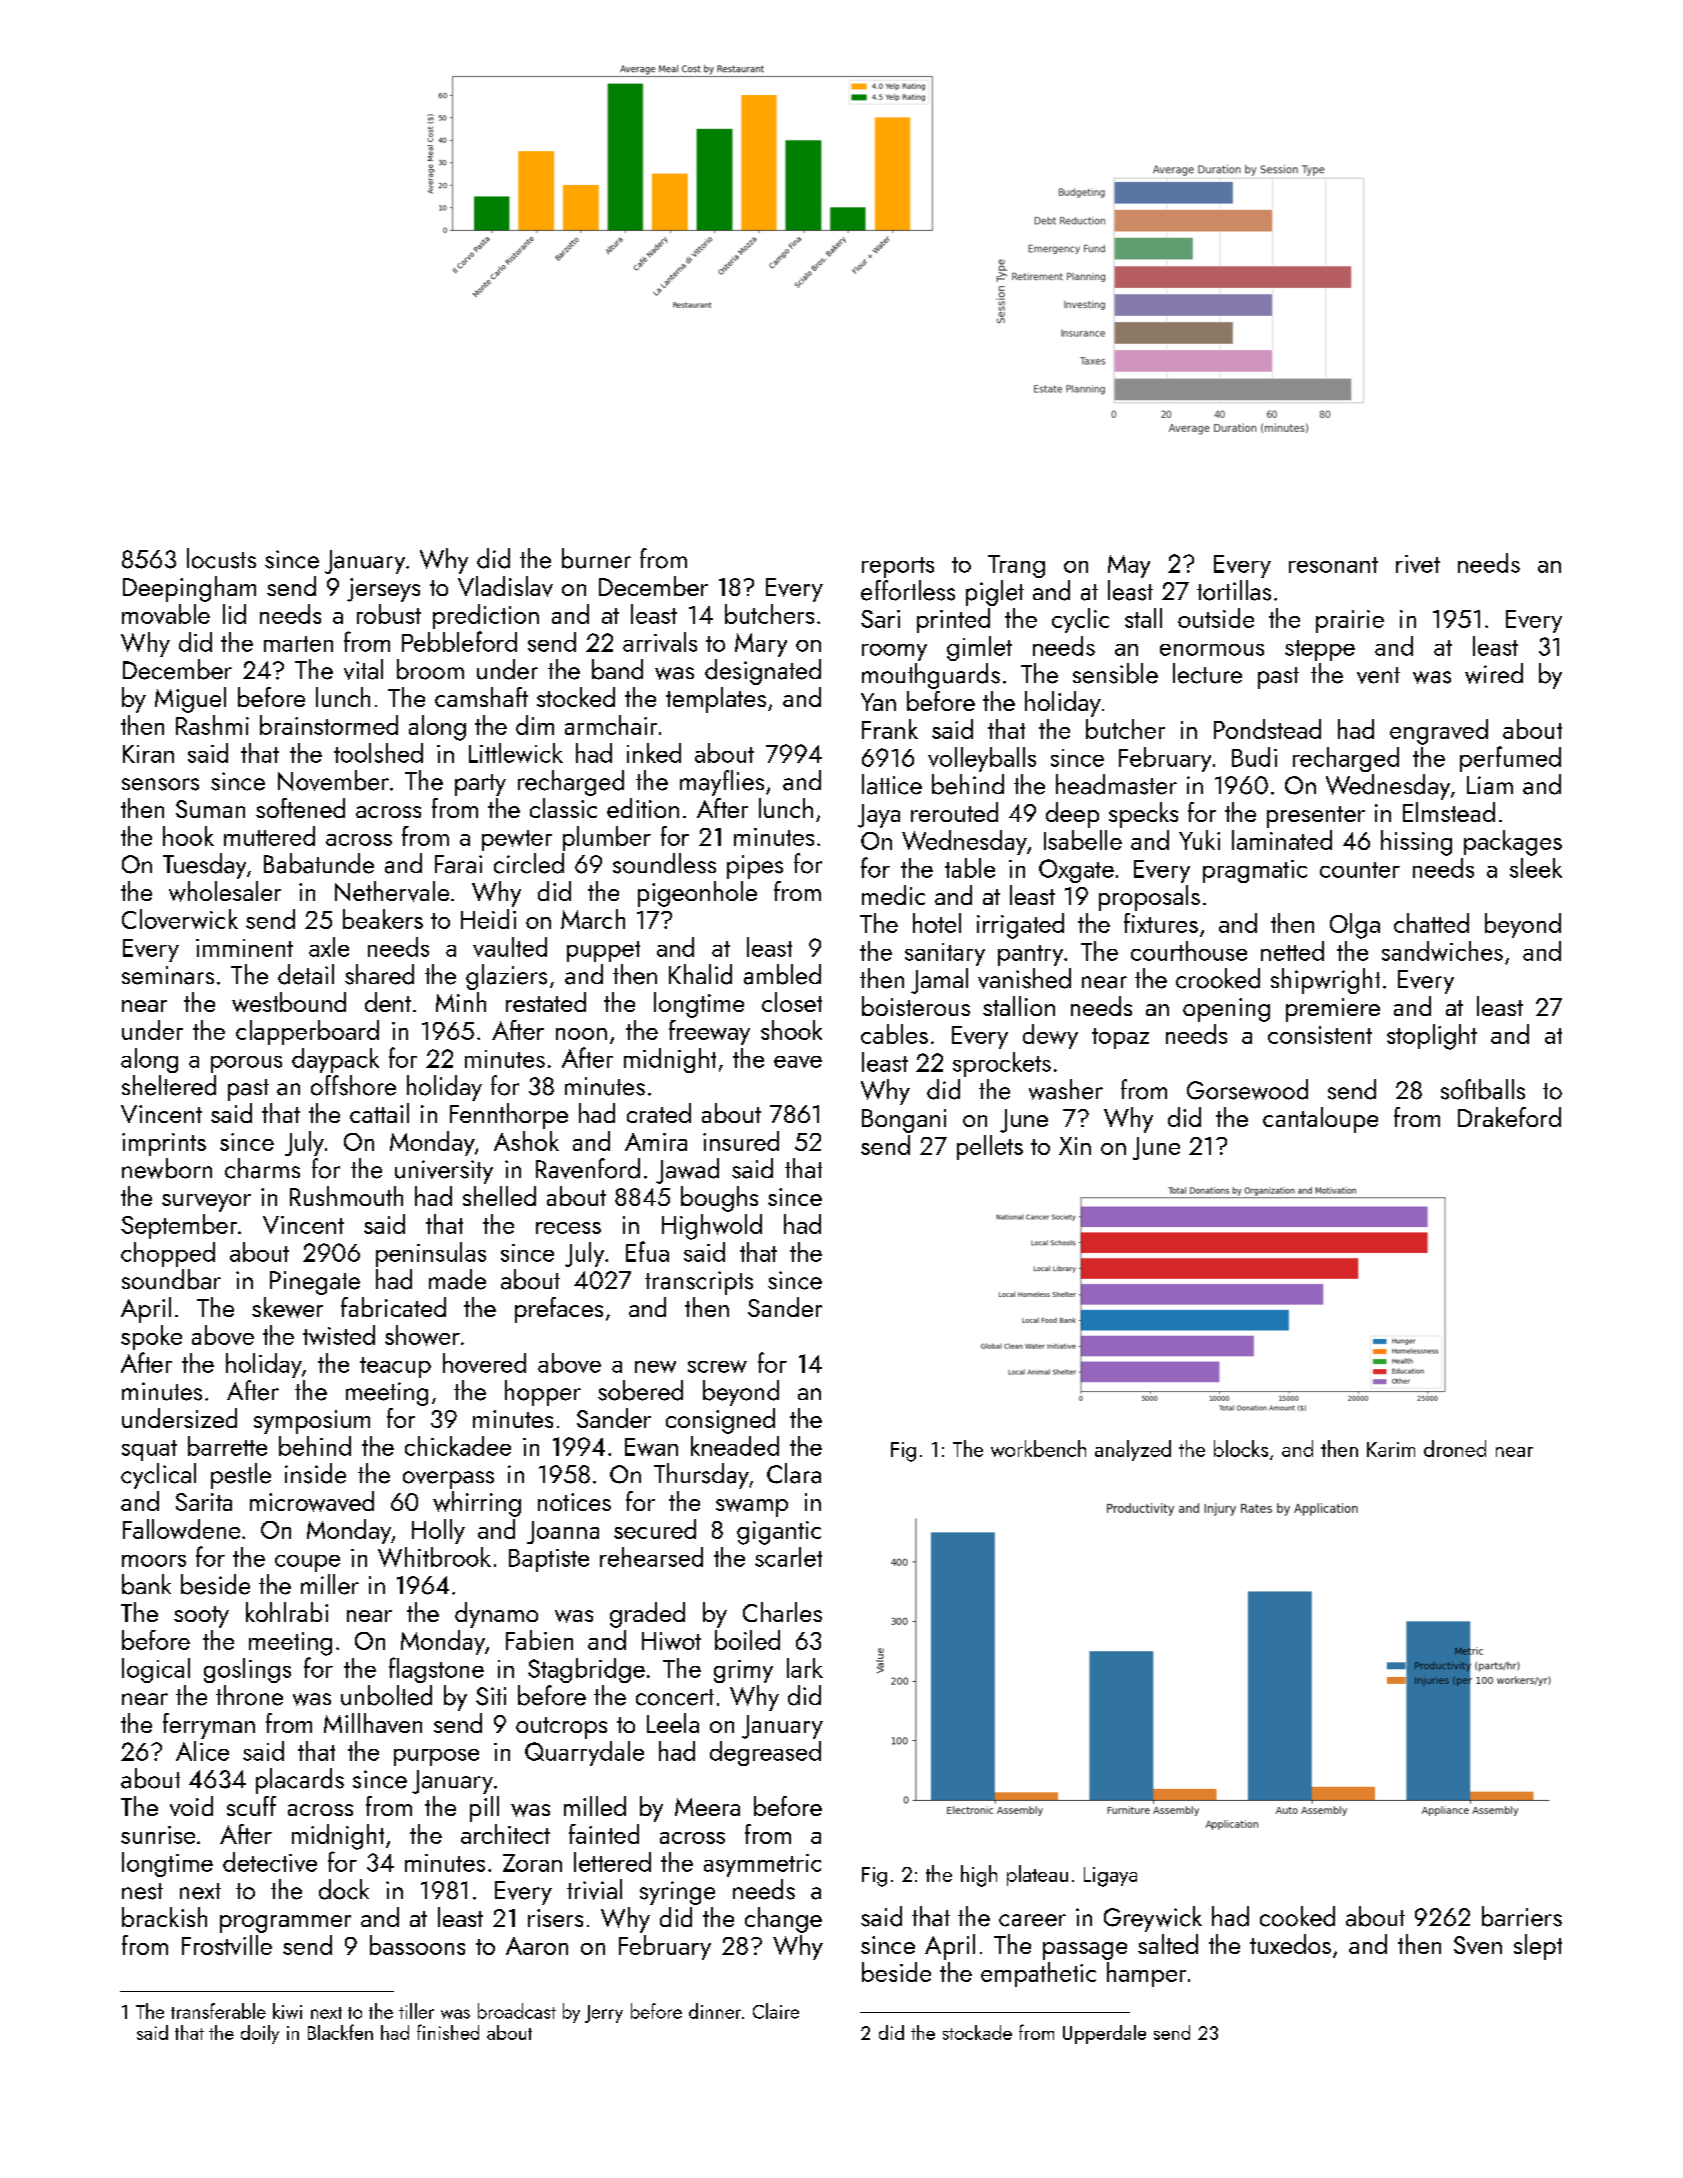  I want to click on pellets, so click(990, 1147).
